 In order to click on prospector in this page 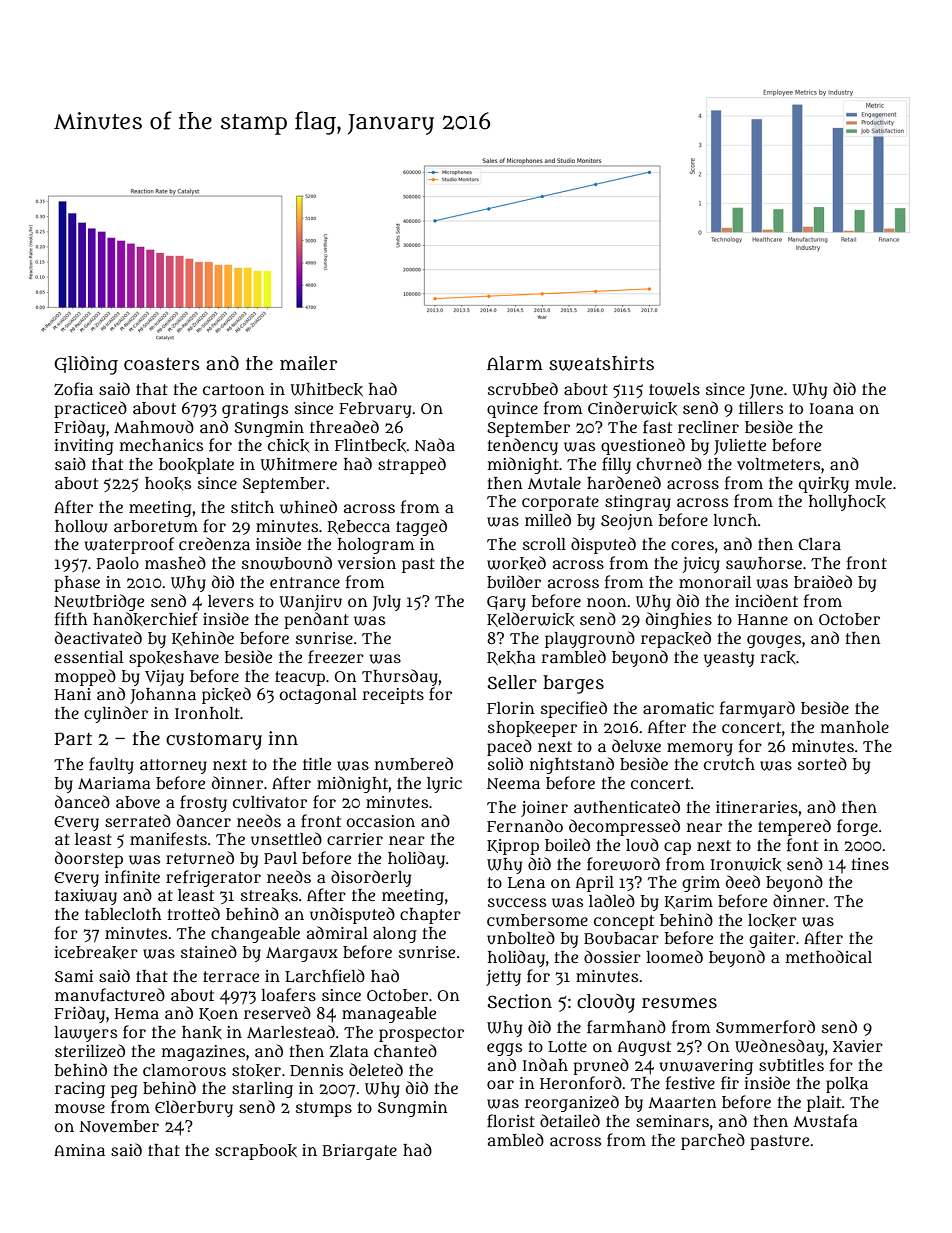, I will do `click(421, 1034)`.
